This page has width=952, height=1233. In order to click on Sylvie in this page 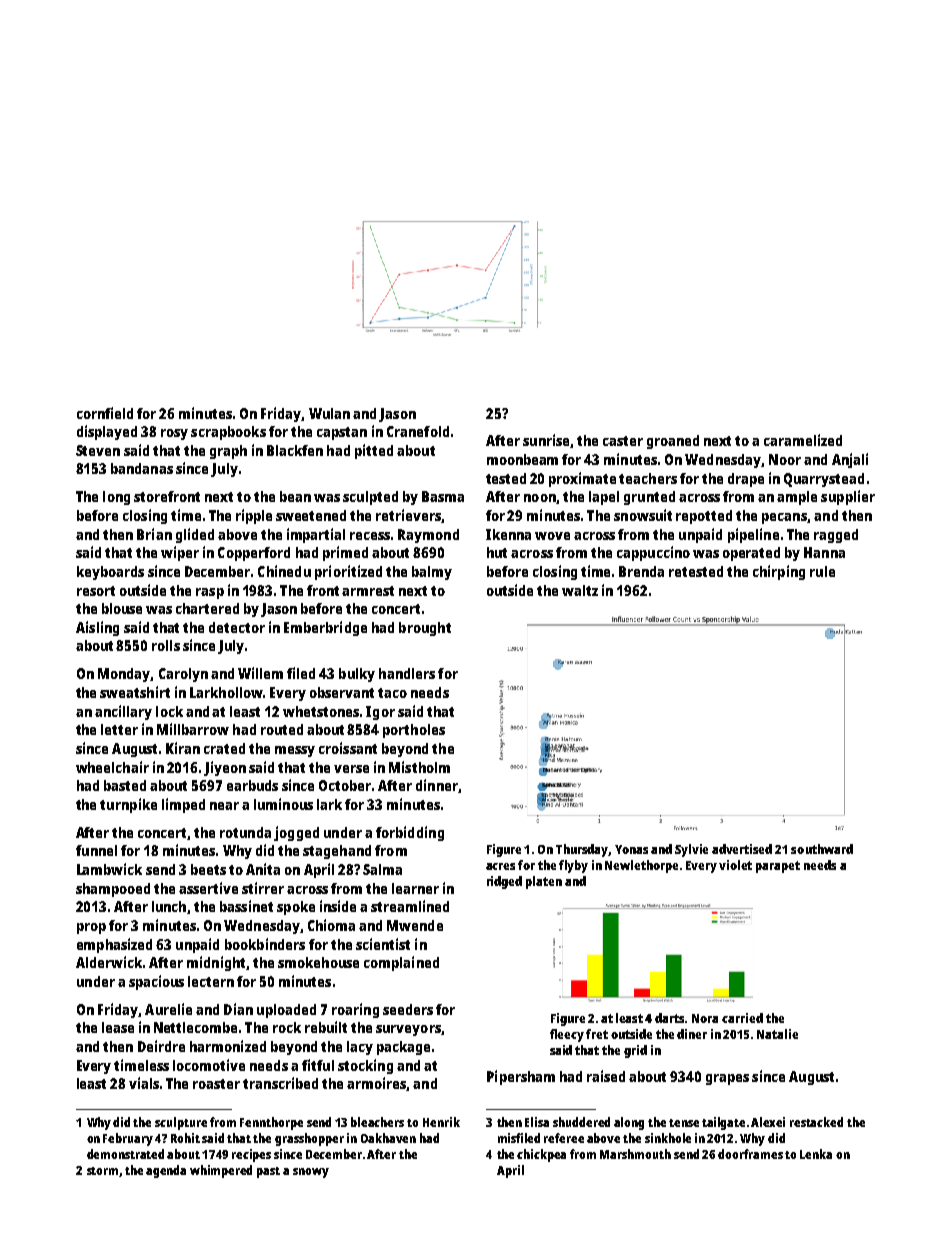, I will do `click(691, 850)`.
